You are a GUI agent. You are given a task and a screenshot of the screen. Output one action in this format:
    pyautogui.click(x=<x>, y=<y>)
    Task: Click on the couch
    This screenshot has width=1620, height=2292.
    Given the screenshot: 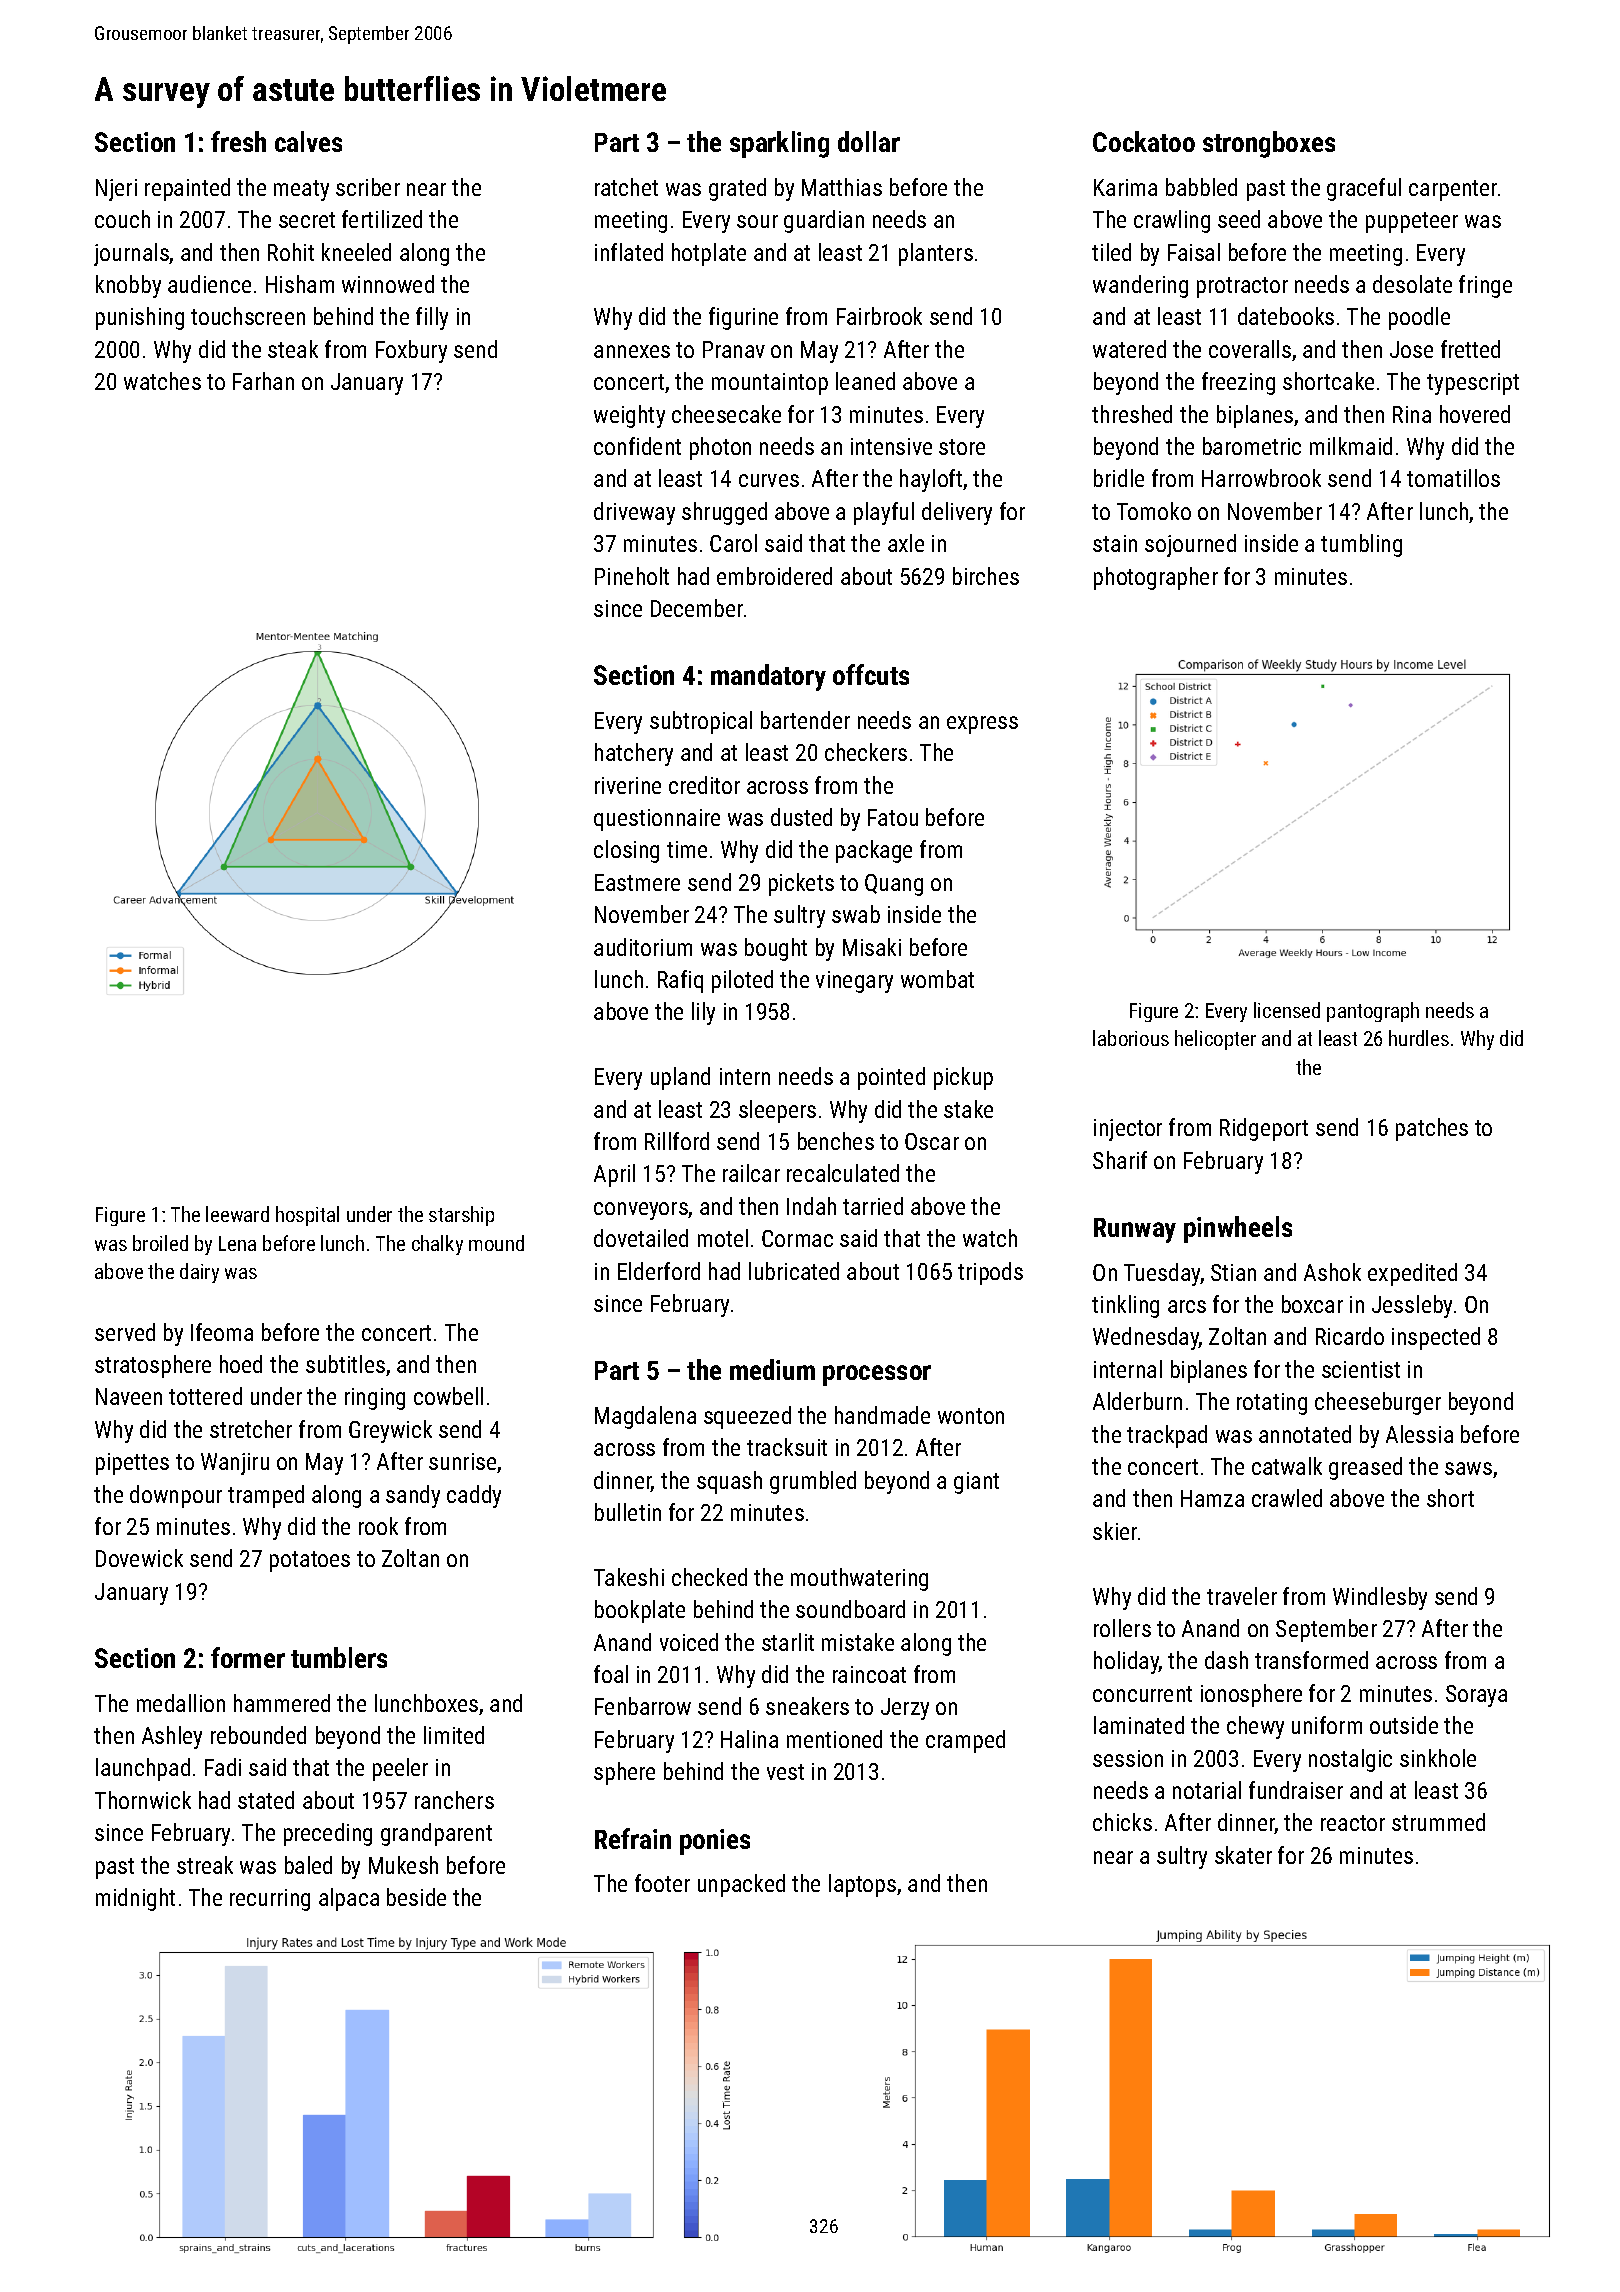 What is the action you would take?
    pyautogui.click(x=122, y=219)
